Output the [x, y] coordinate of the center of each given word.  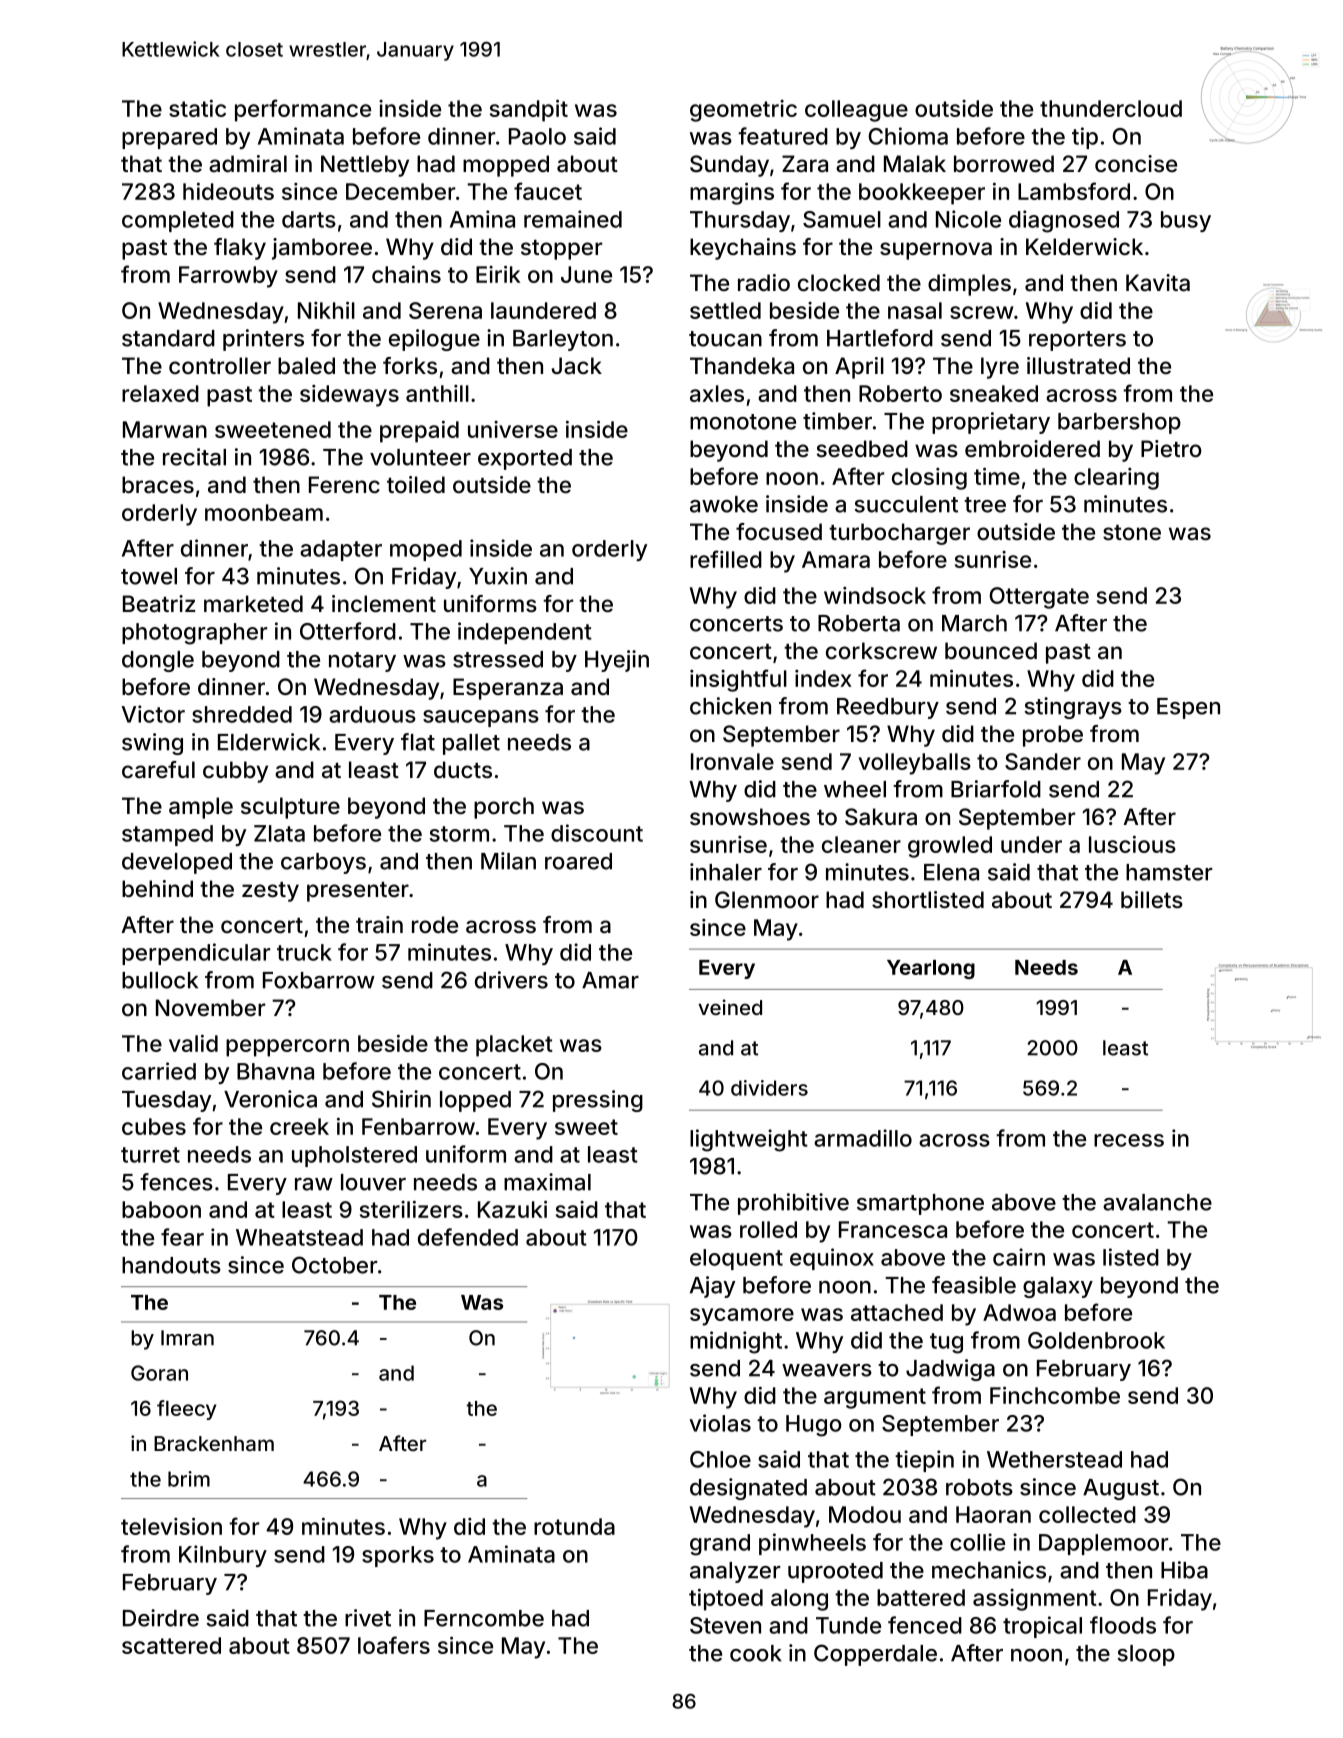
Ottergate [1039, 598]
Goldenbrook [1096, 1340]
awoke [724, 504]
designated [748, 1489]
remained [573, 219]
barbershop [1119, 423]
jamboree [322, 249]
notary [362, 662]
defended [468, 1237]
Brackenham [214, 1443]
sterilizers [411, 1209]
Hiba [1184, 1570]
